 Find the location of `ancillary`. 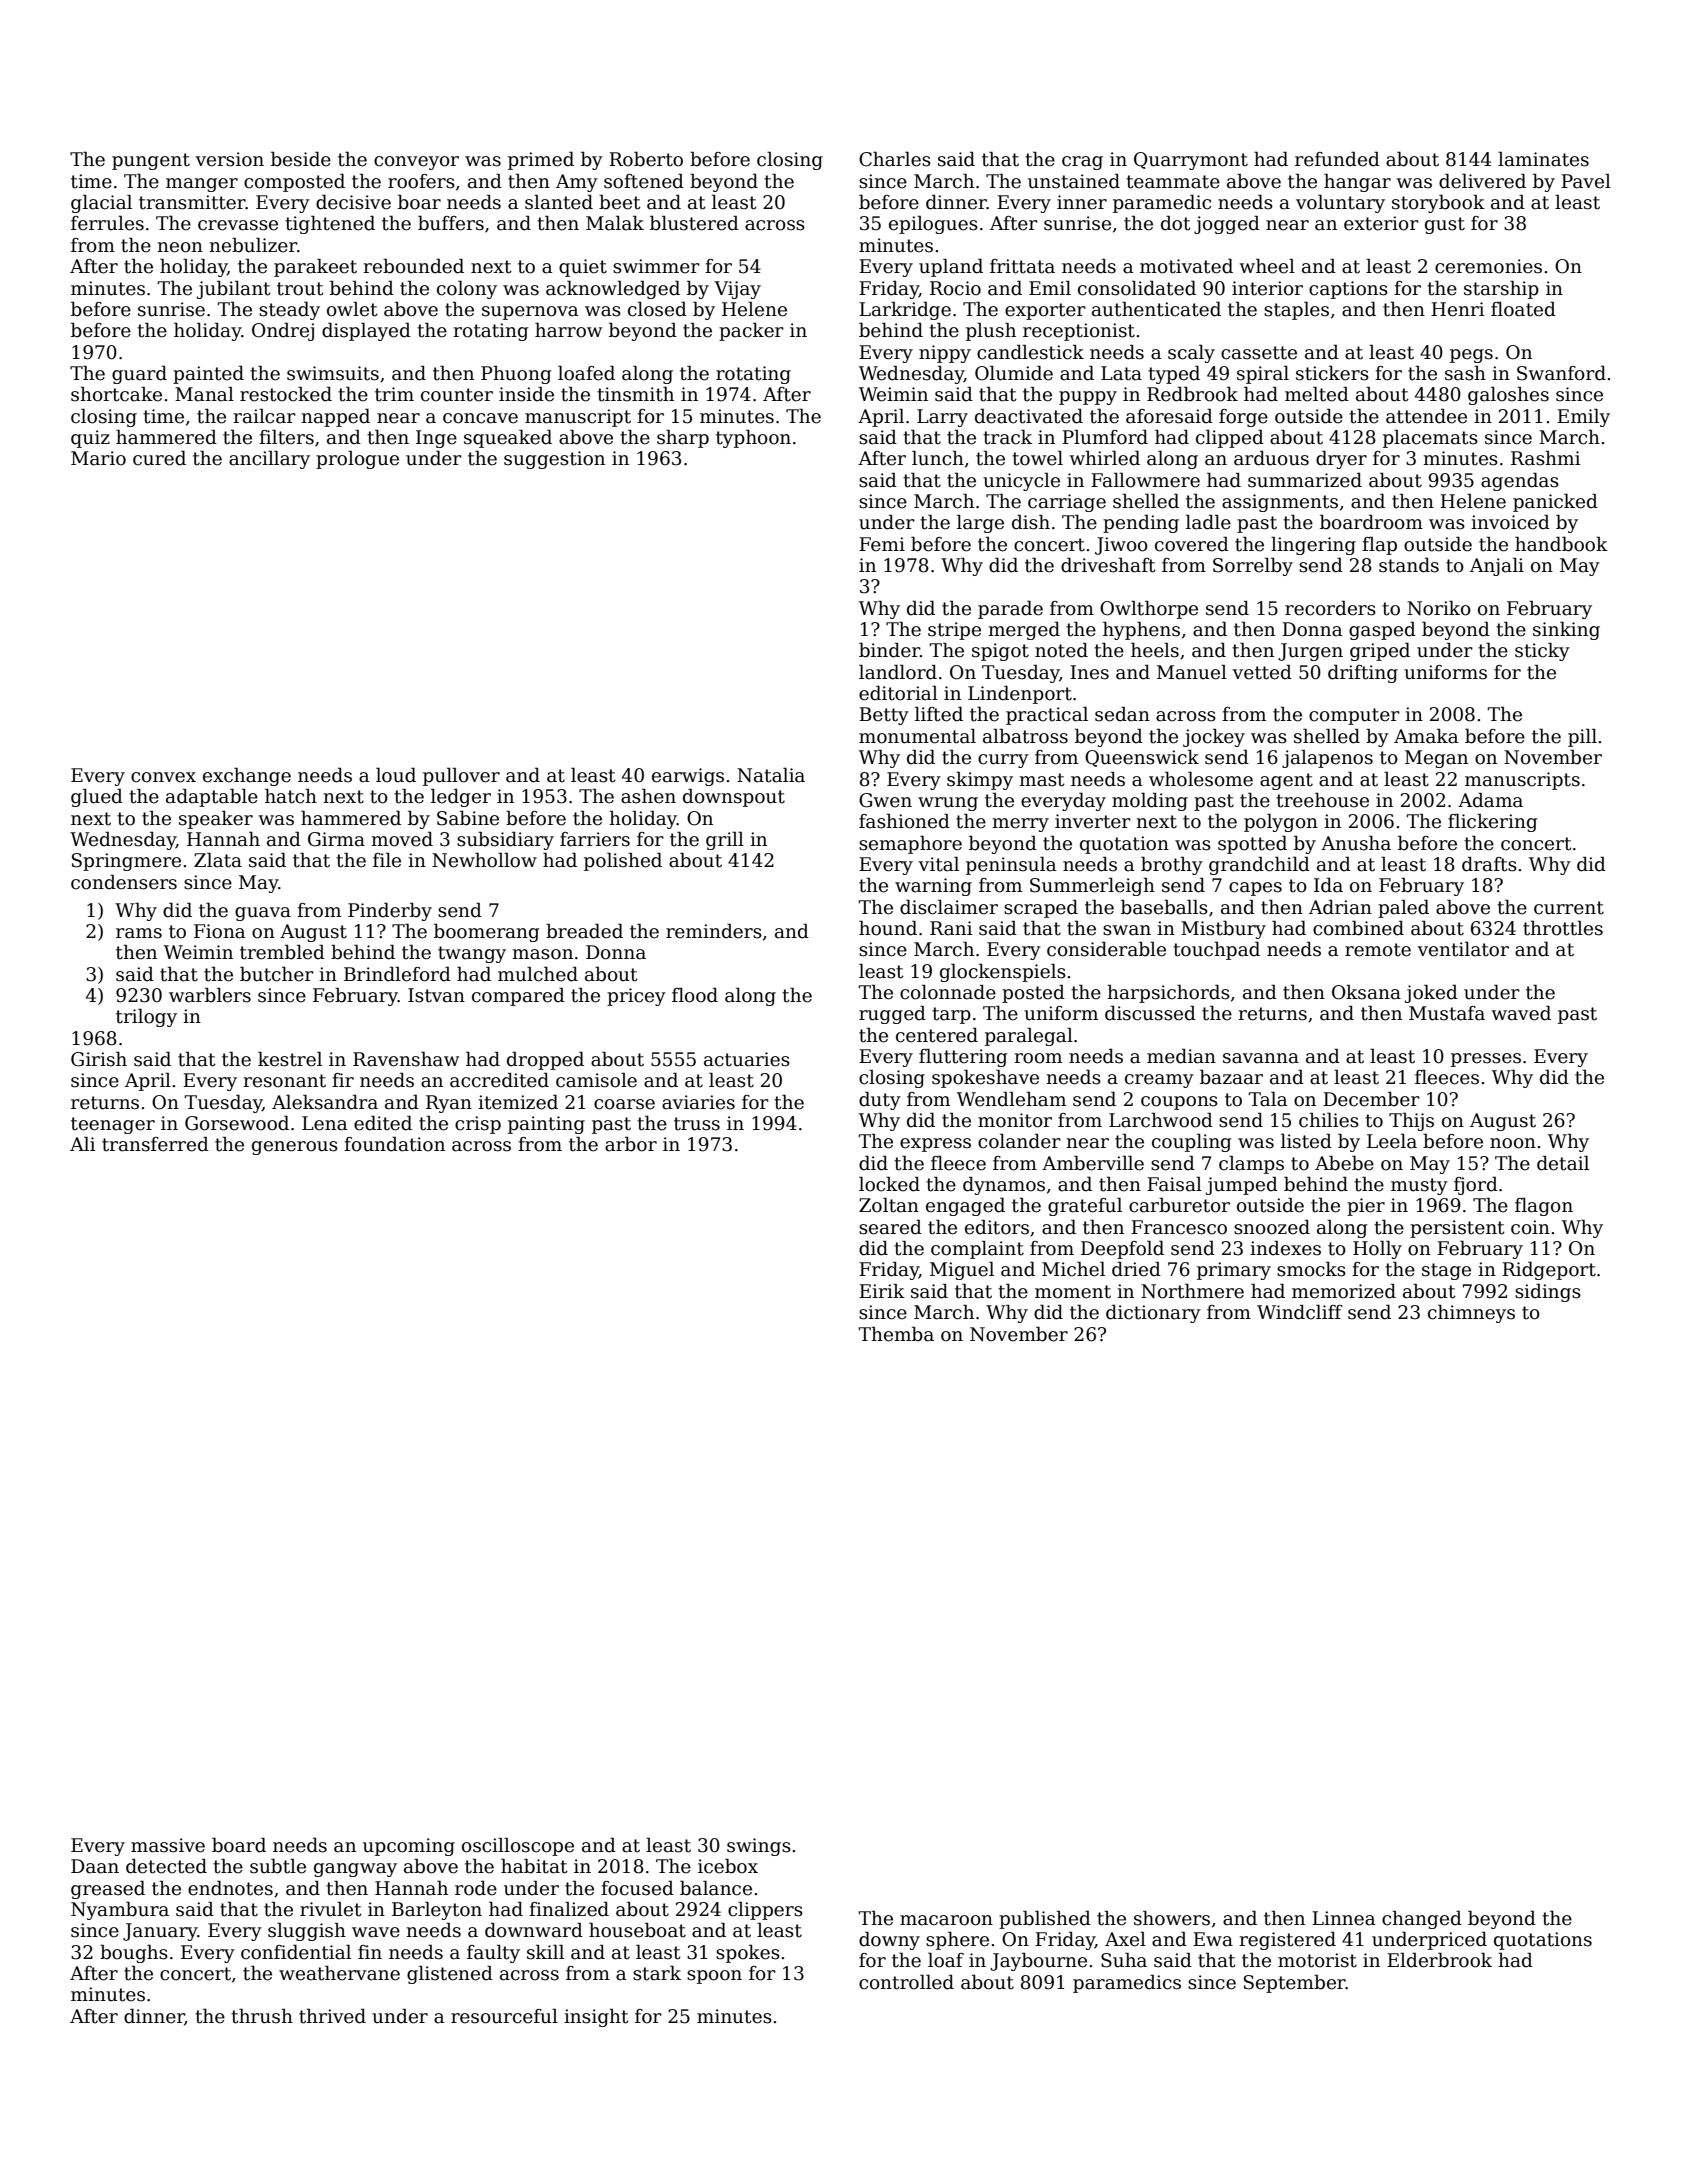

ancillary is located at coordinates (269, 459).
